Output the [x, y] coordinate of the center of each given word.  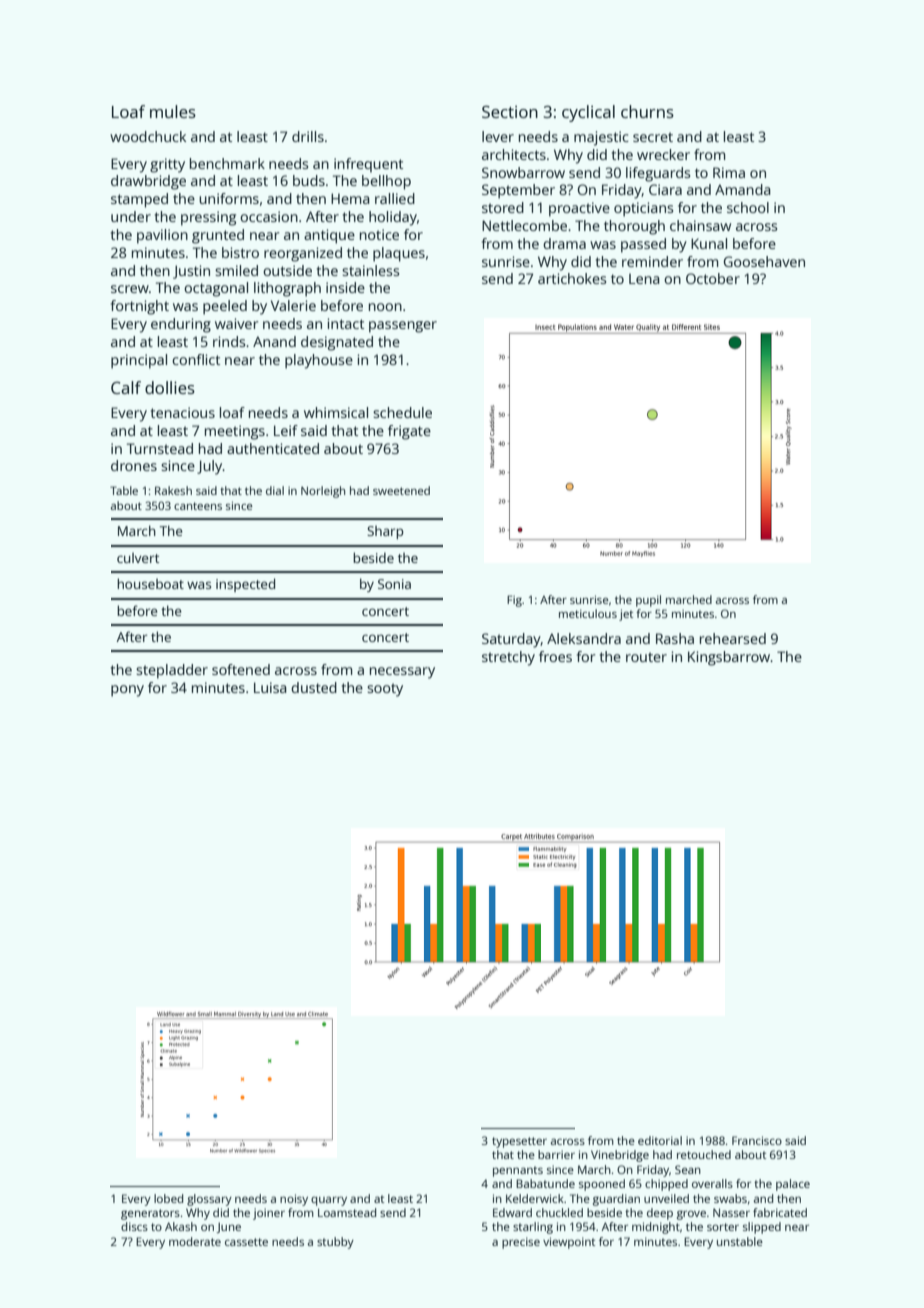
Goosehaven [764, 261]
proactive [579, 209]
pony [127, 691]
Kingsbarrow [729, 658]
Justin [191, 272]
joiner [269, 1214]
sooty [385, 690]
